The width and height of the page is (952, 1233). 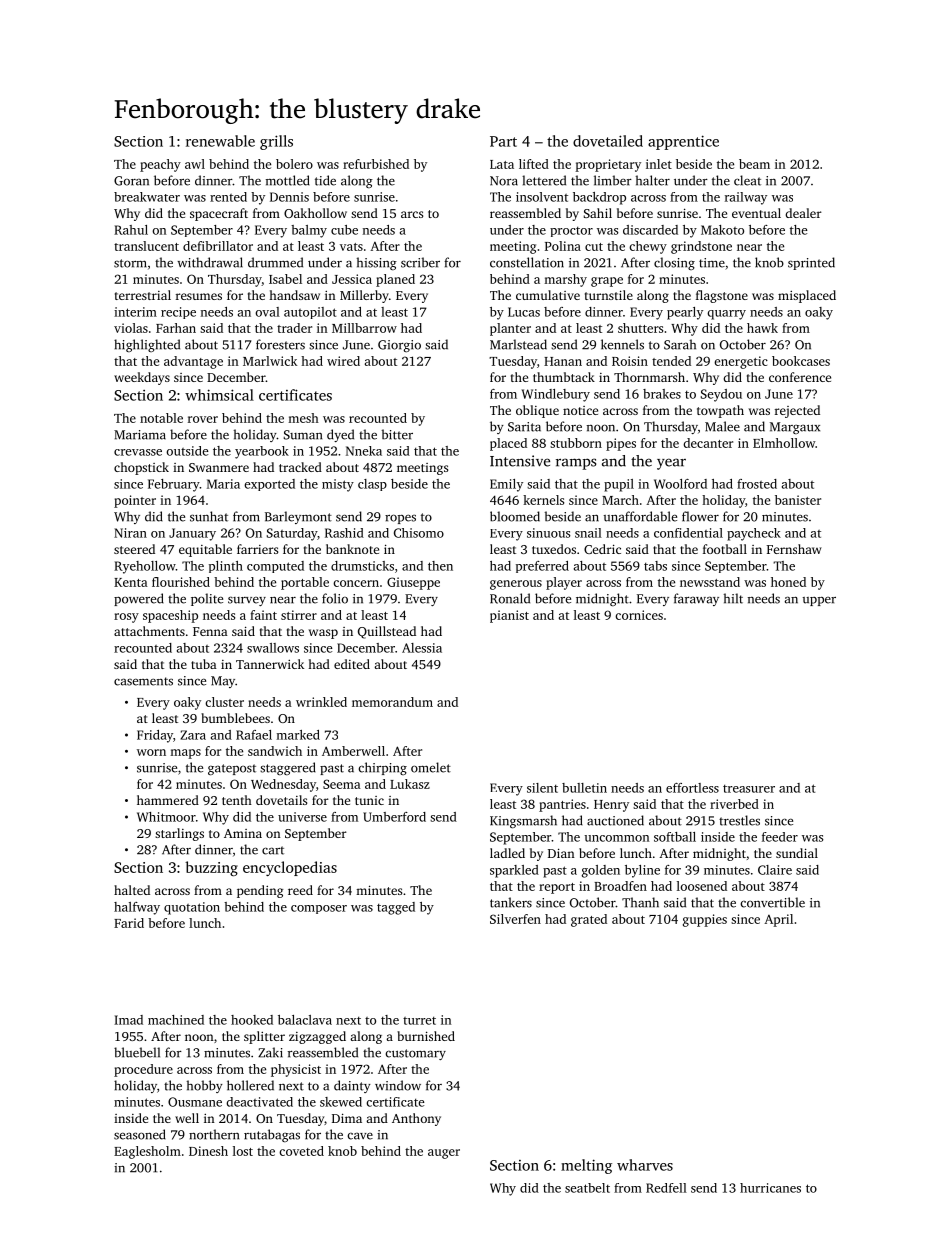 What do you see at coordinates (419, 1021) in the page?
I see `turret` at bounding box center [419, 1021].
